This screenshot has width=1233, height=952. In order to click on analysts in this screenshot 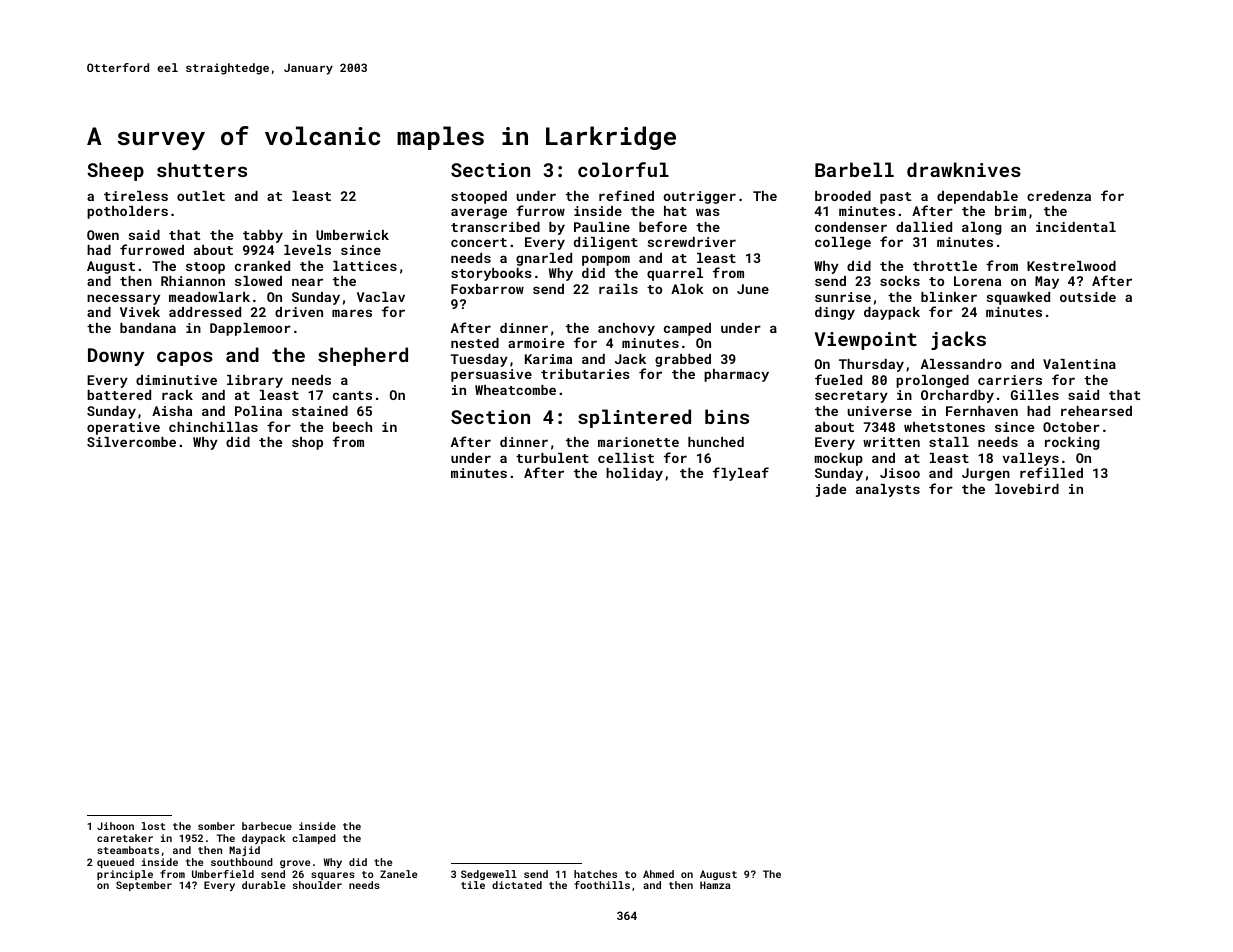, I will do `click(888, 490)`.
